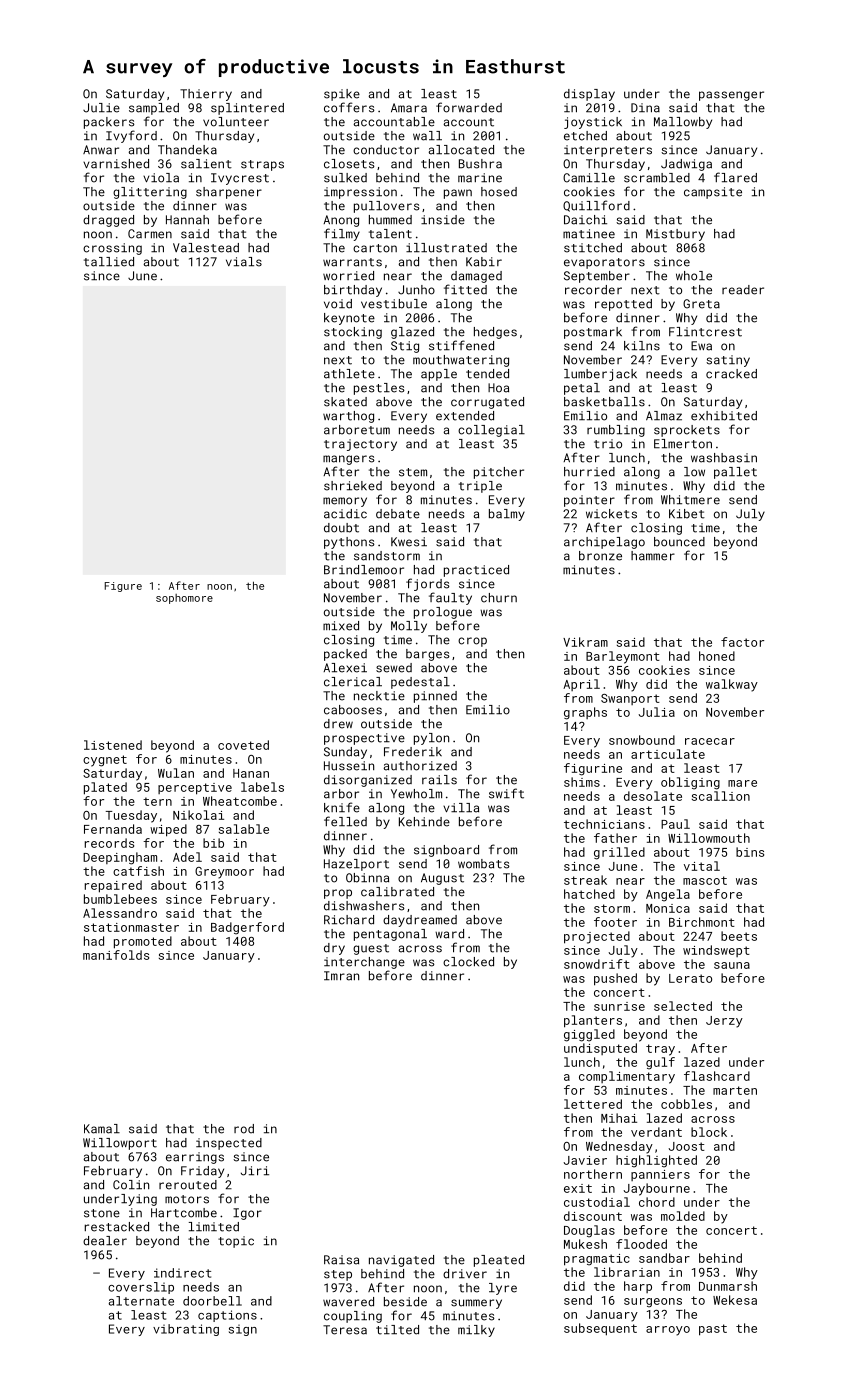  What do you see at coordinates (615, 979) in the page?
I see `pushed` at bounding box center [615, 979].
